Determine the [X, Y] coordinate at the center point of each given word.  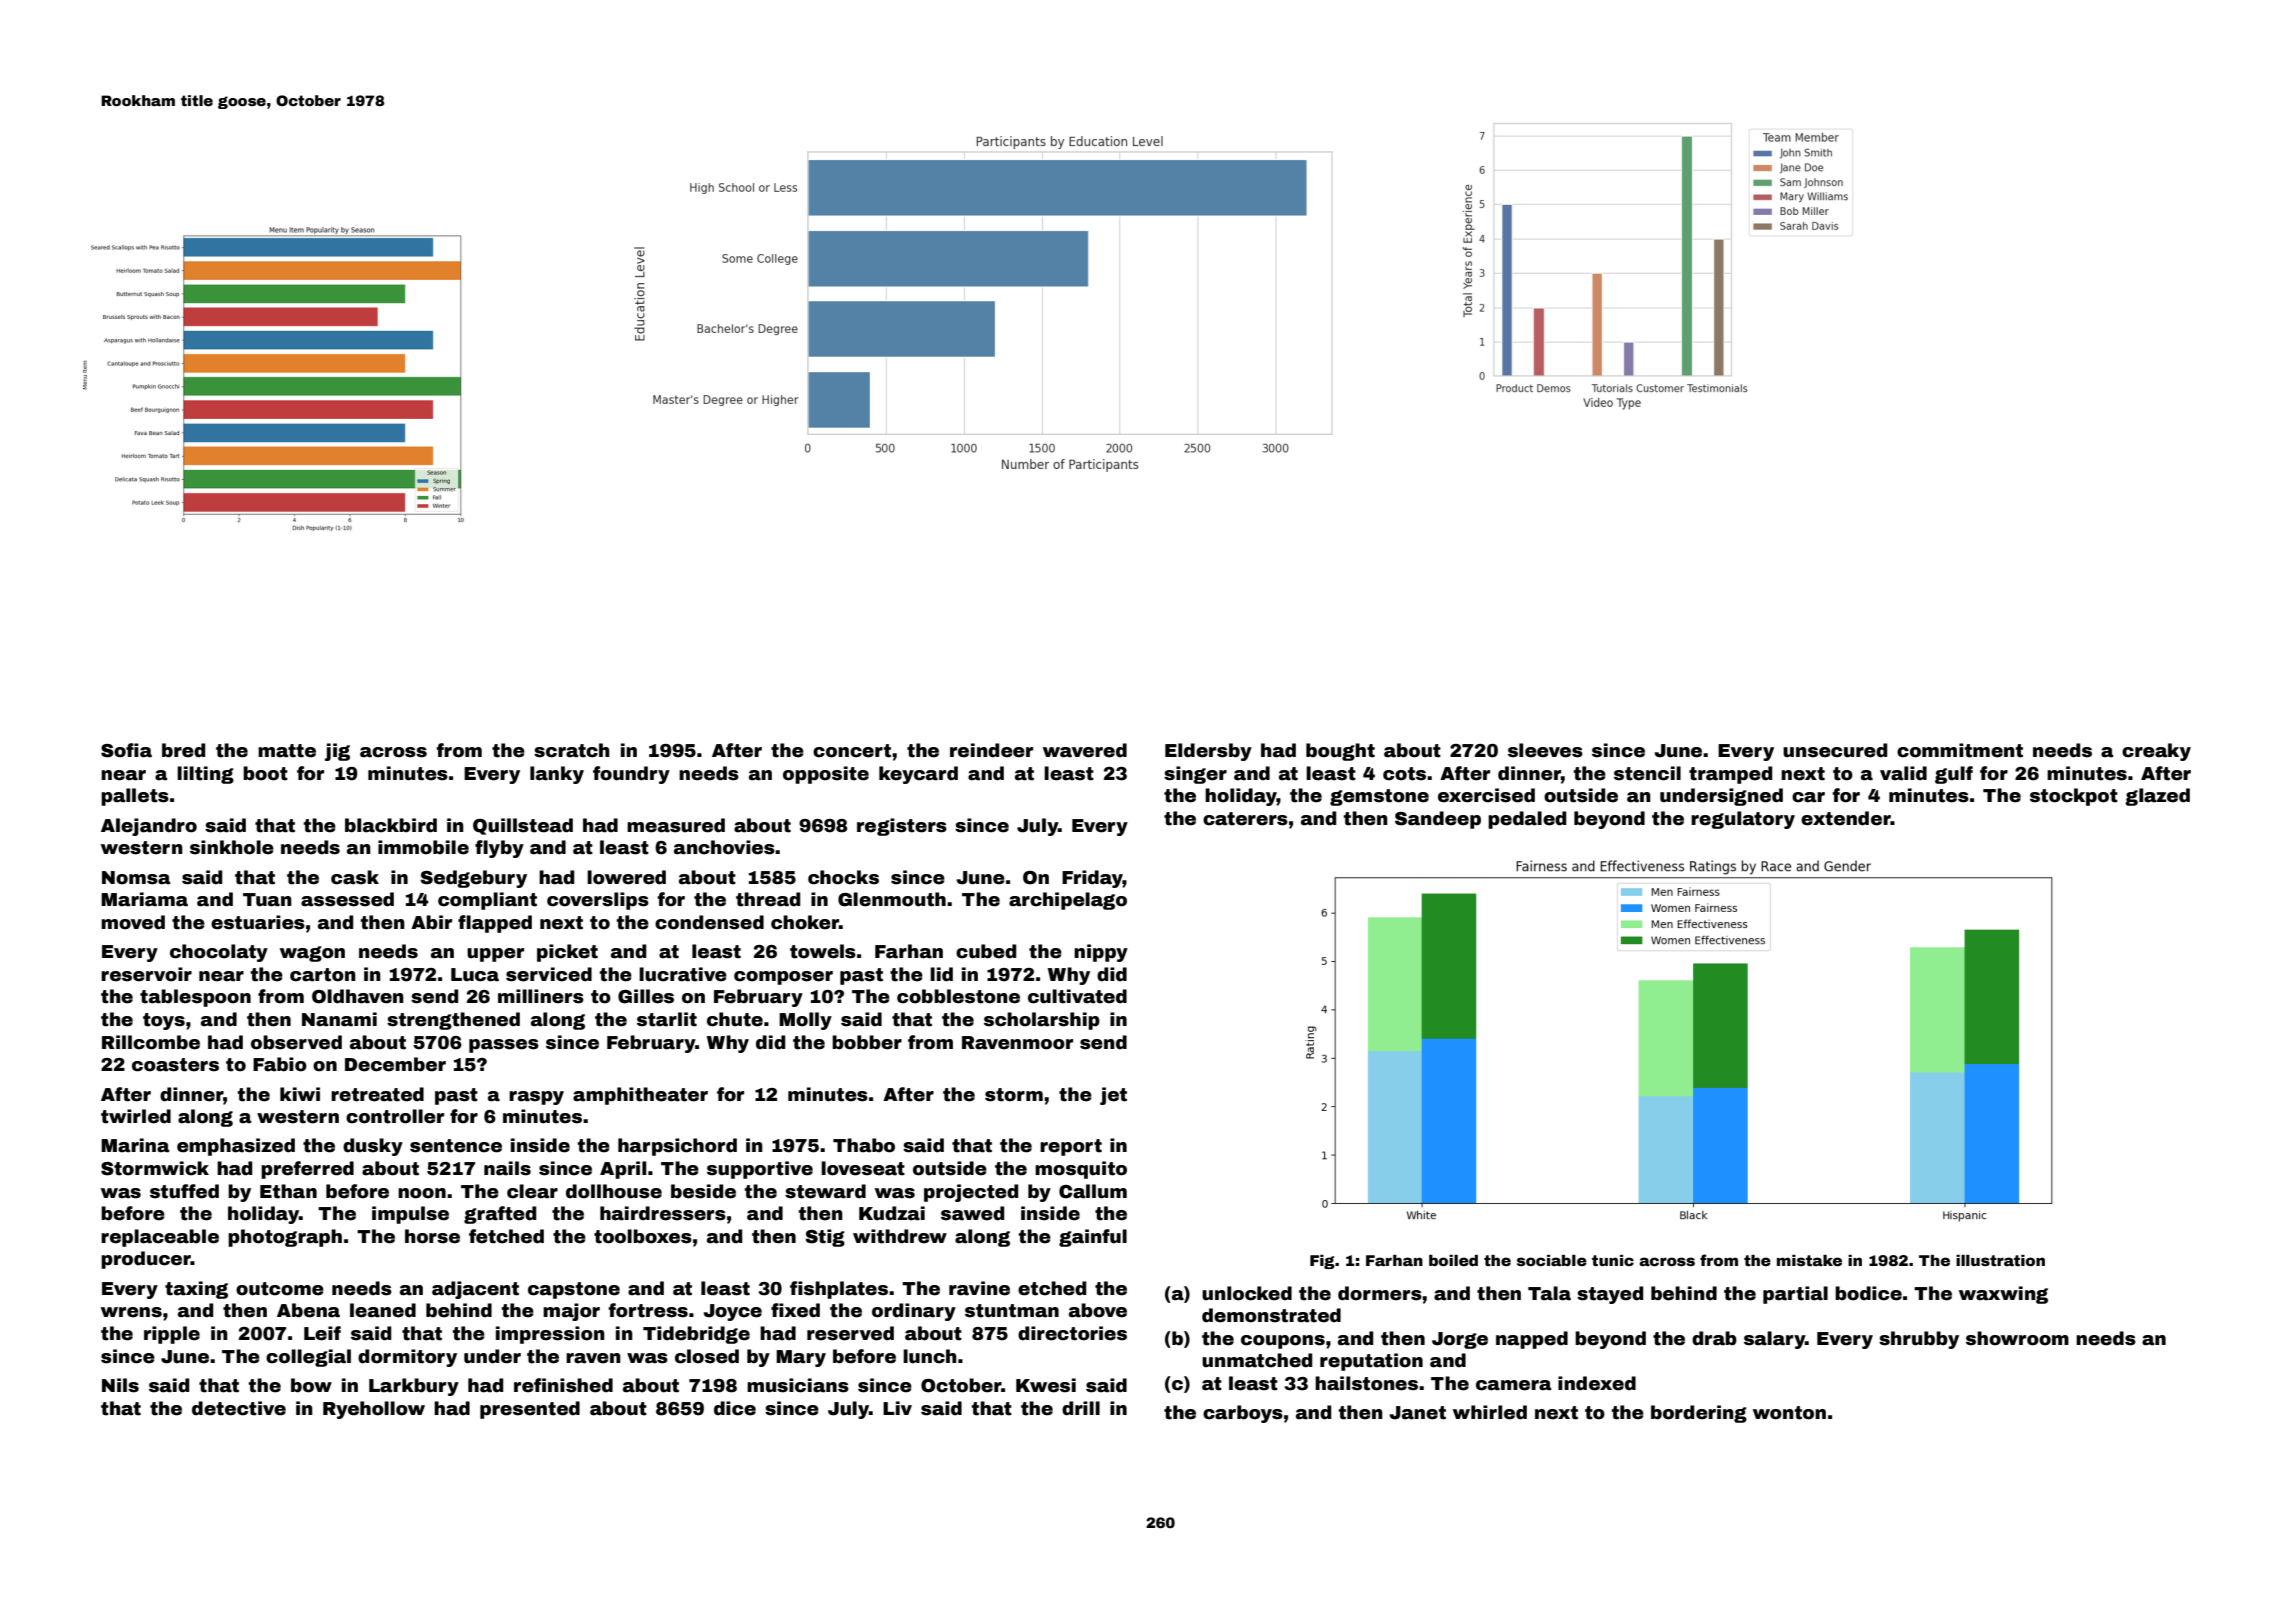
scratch [572, 750]
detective [239, 1408]
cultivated [1077, 996]
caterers [1245, 819]
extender [1846, 818]
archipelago [1068, 901]
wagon [312, 954]
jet [1113, 1096]
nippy [1101, 953]
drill [1081, 1408]
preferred [307, 1170]
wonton [1789, 1413]
